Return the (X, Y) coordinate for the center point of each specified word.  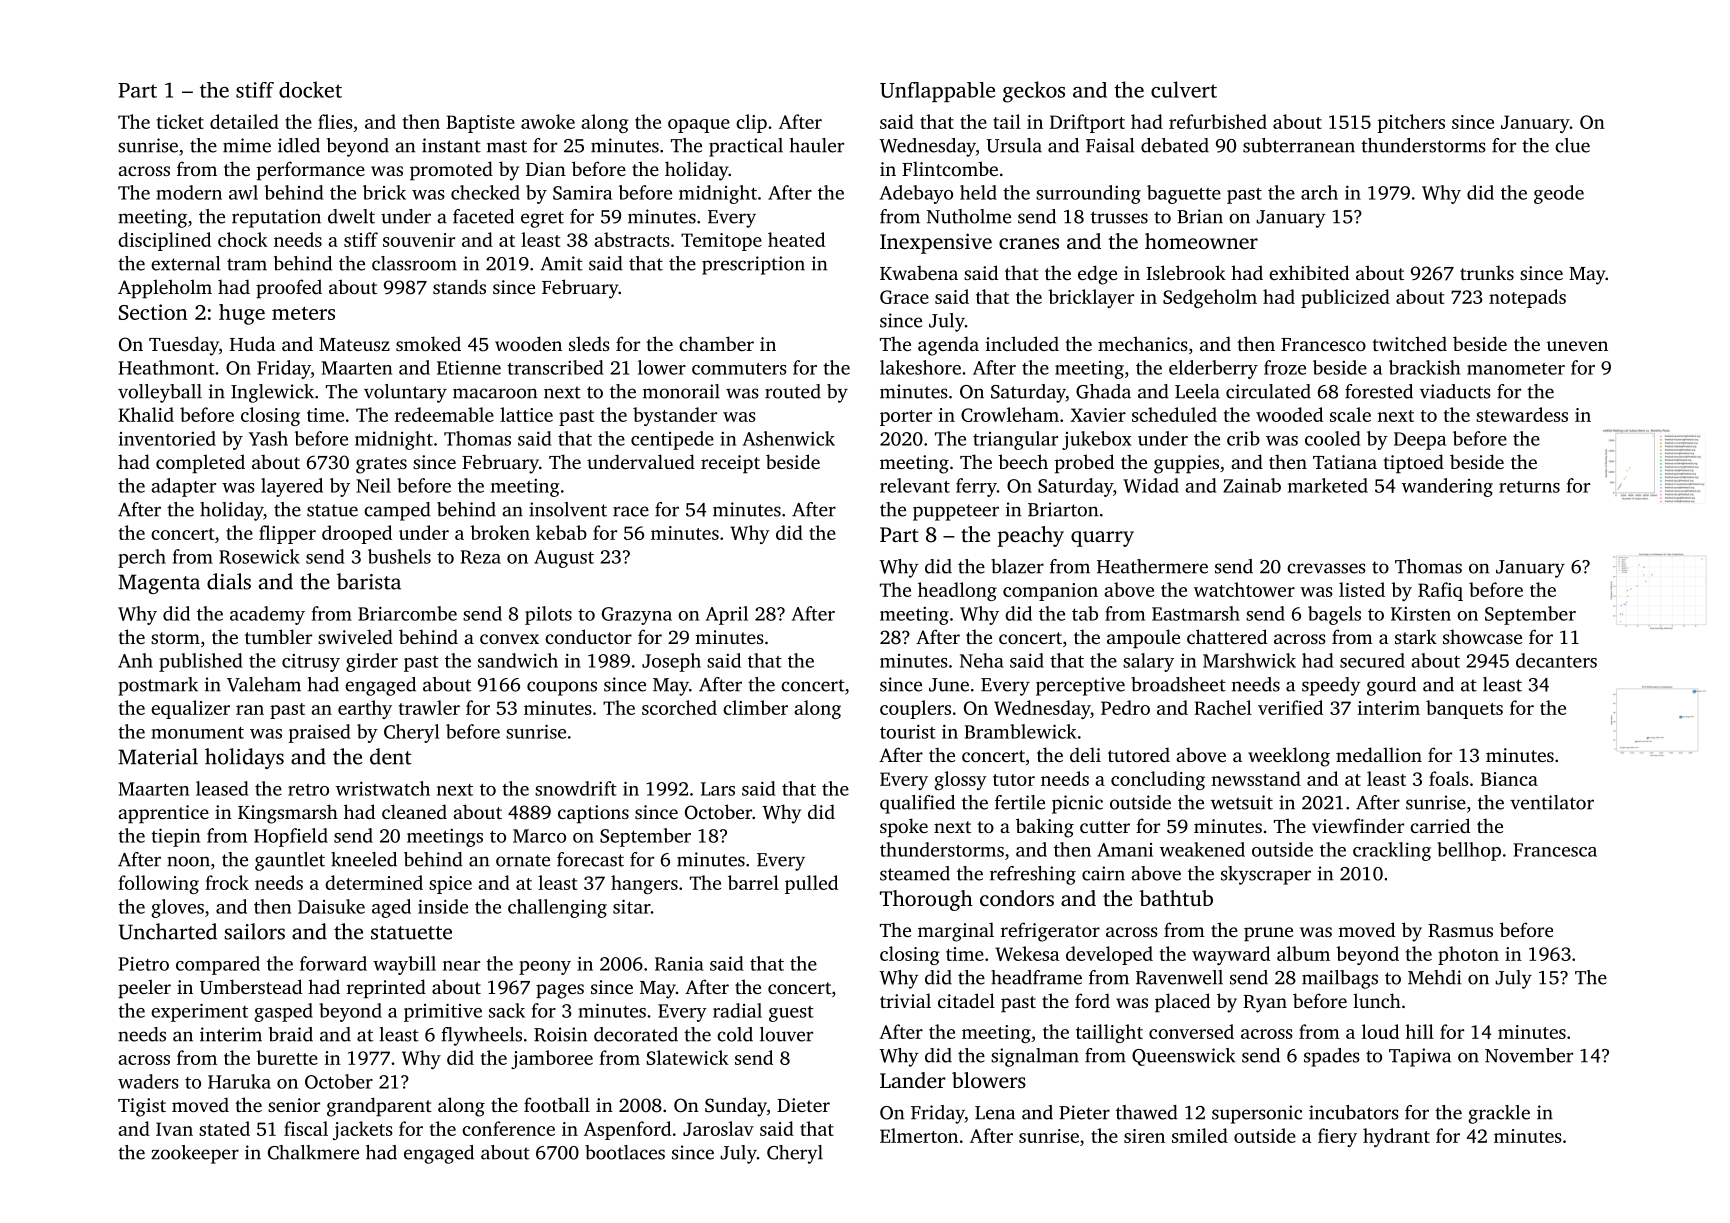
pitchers (1411, 123)
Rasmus (1460, 931)
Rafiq (1440, 591)
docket (310, 89)
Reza (481, 557)
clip (751, 123)
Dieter (803, 1105)
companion (1050, 592)
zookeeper (195, 1154)
